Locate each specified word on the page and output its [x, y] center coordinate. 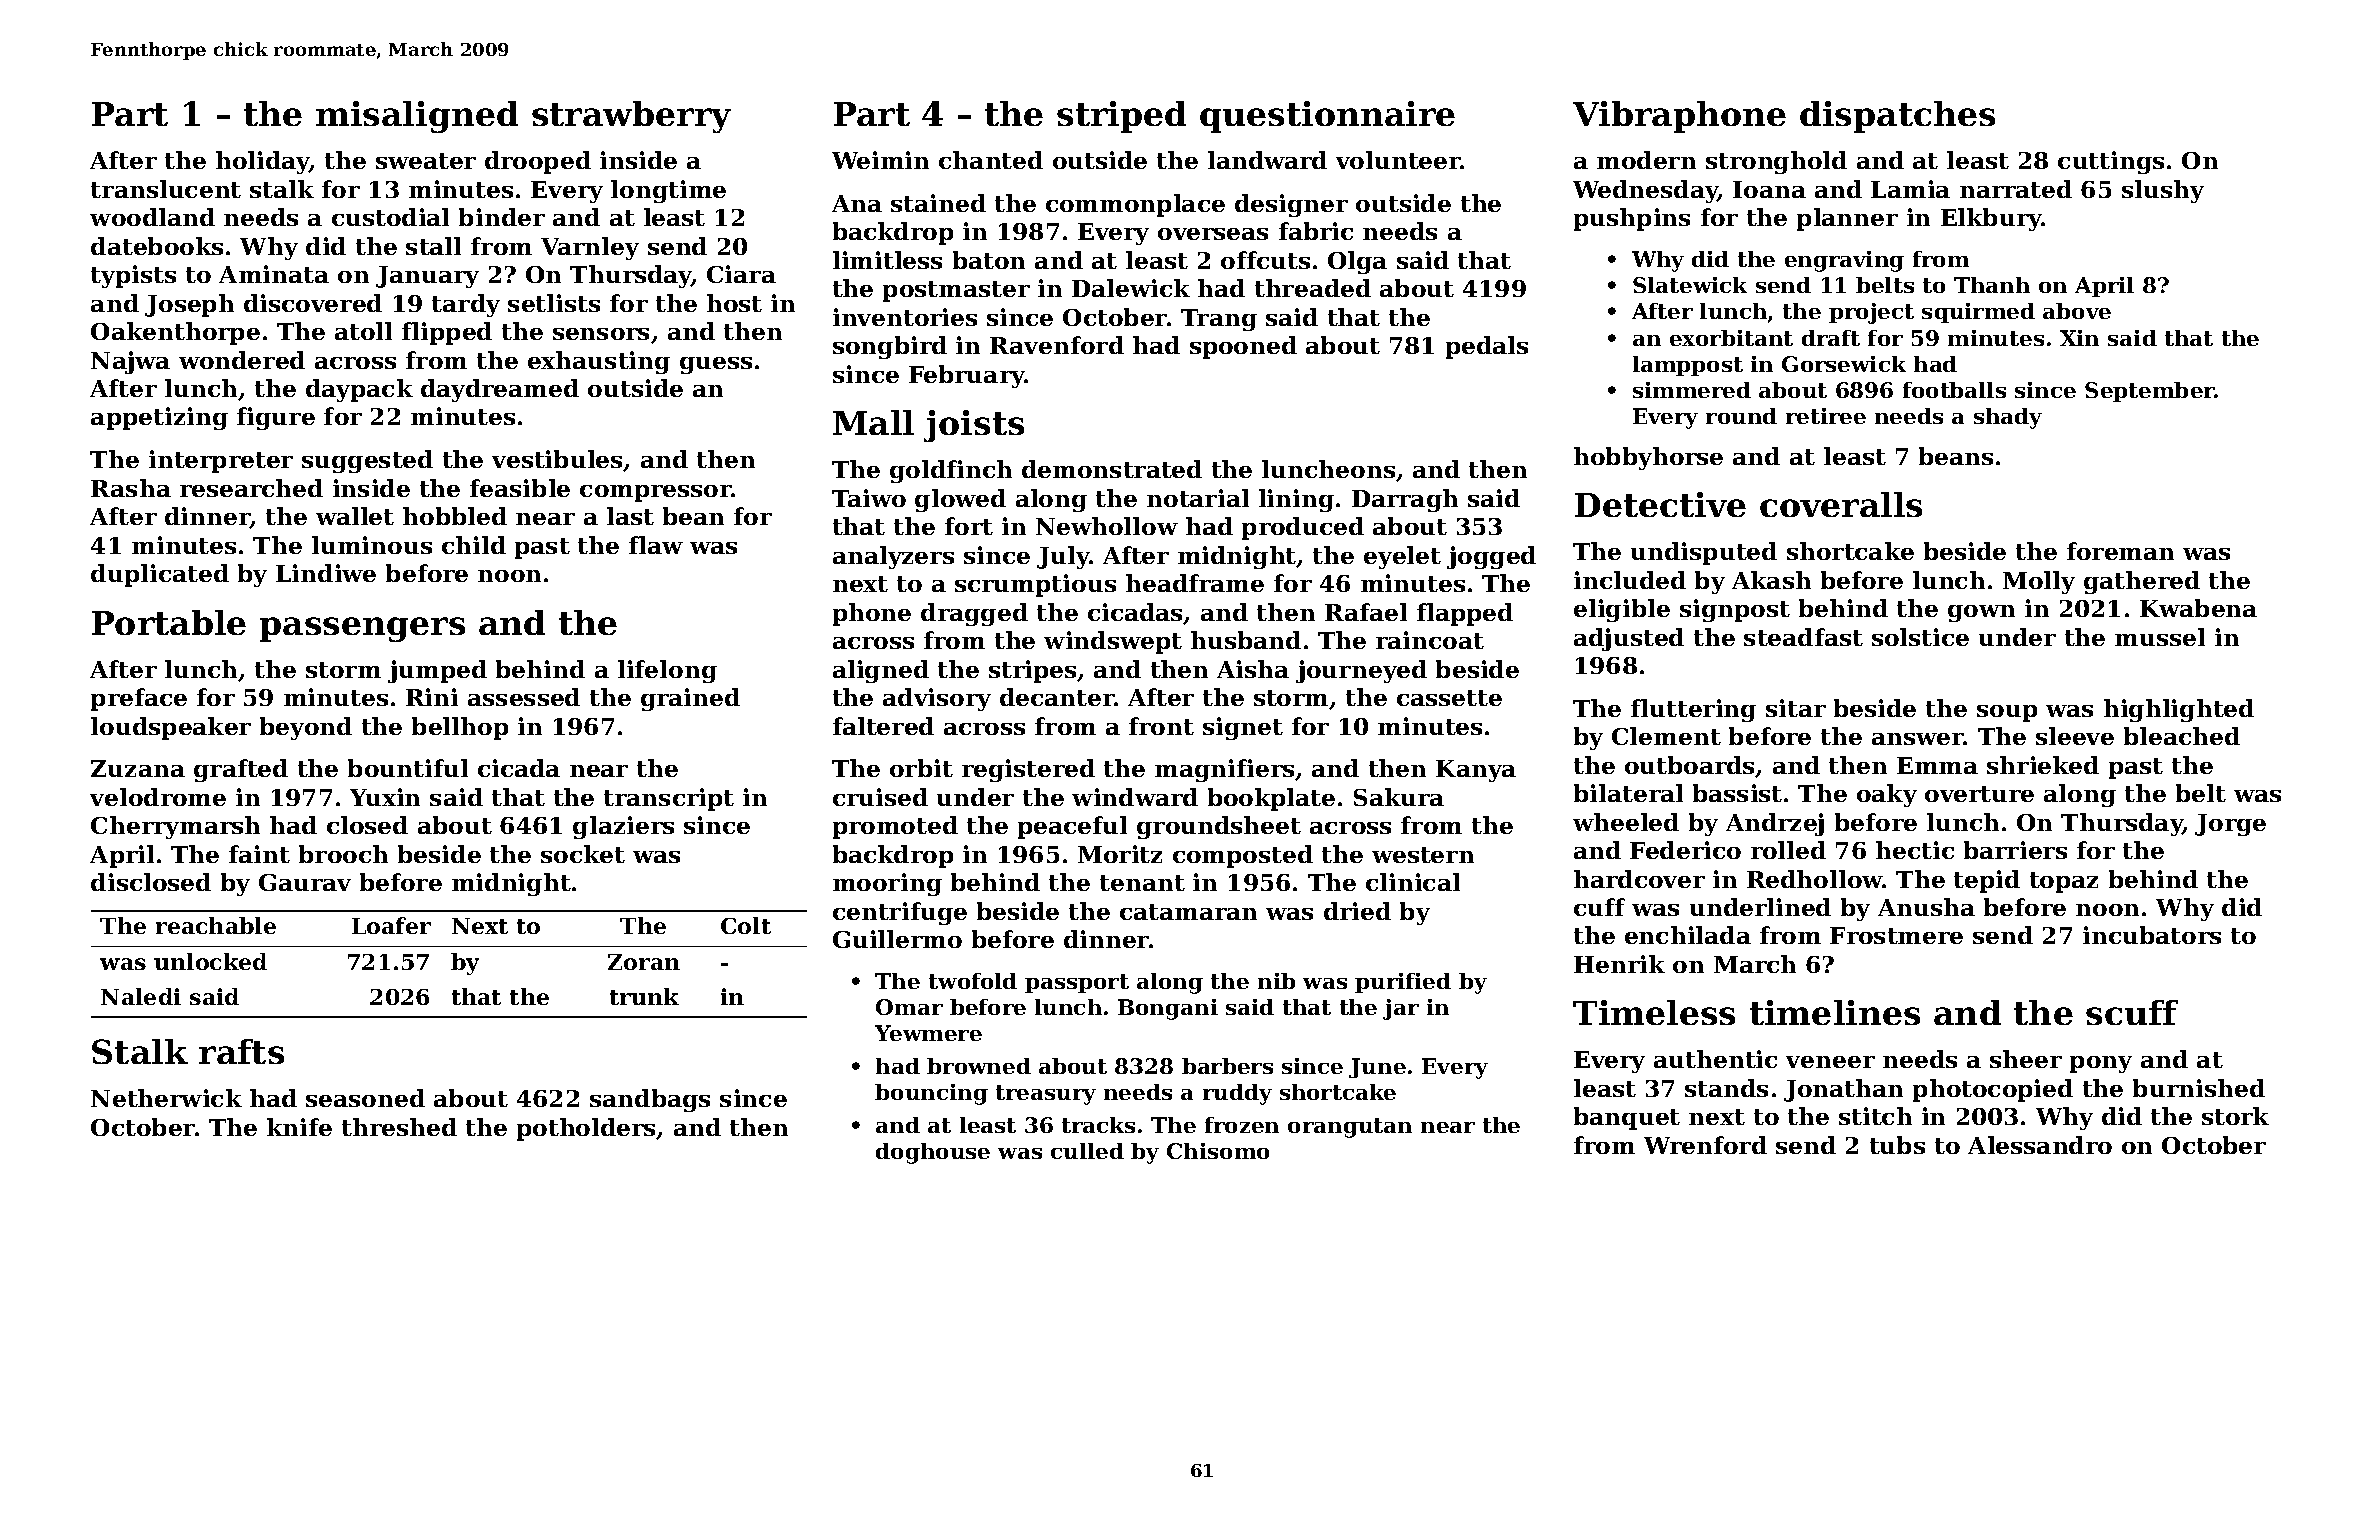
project [1871, 313]
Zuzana [138, 768]
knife [299, 1127]
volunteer [1398, 160]
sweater [426, 161]
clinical [1413, 882]
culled [1087, 1151]
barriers [2015, 850]
